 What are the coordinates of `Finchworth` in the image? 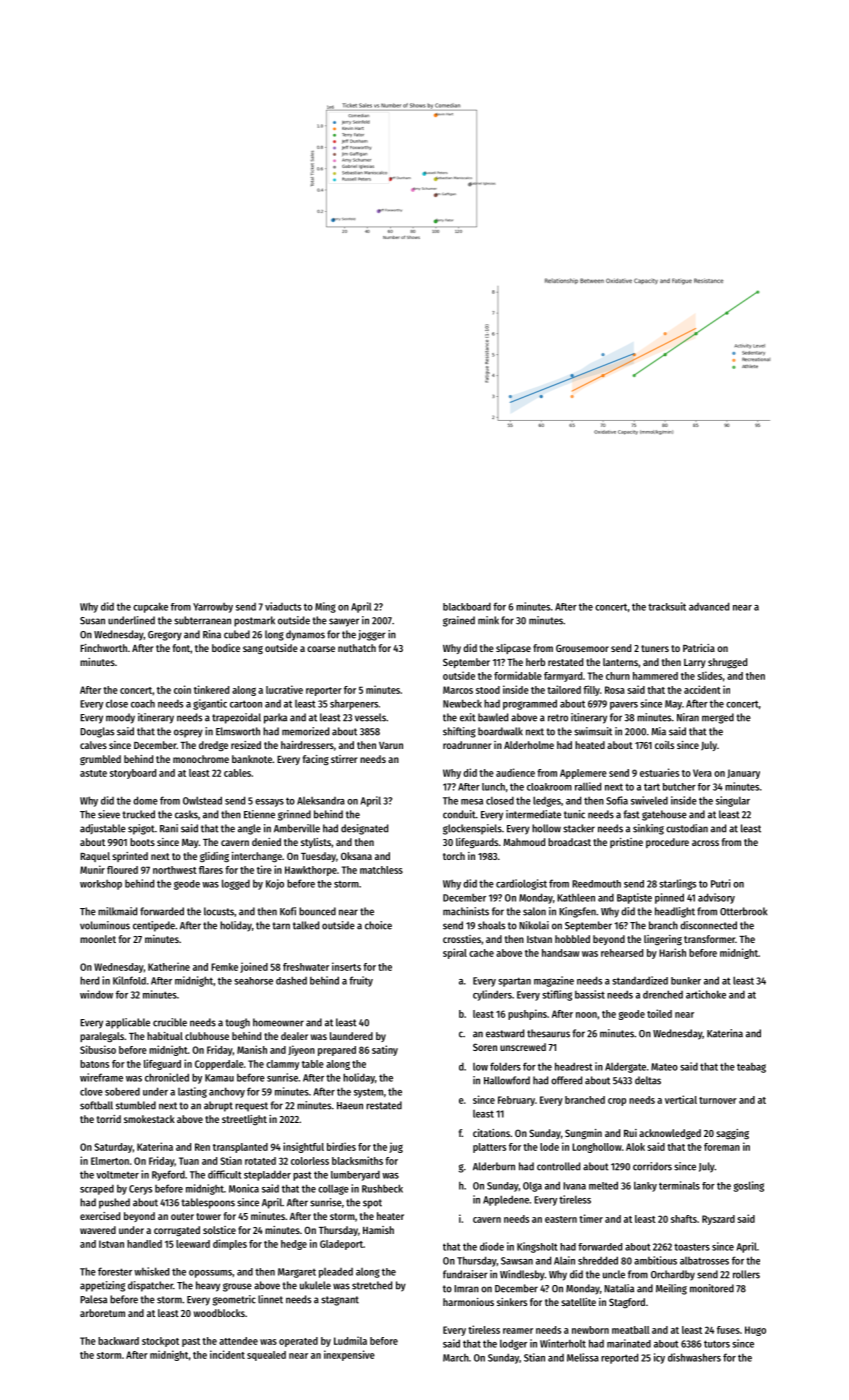 It's located at (103, 648).
